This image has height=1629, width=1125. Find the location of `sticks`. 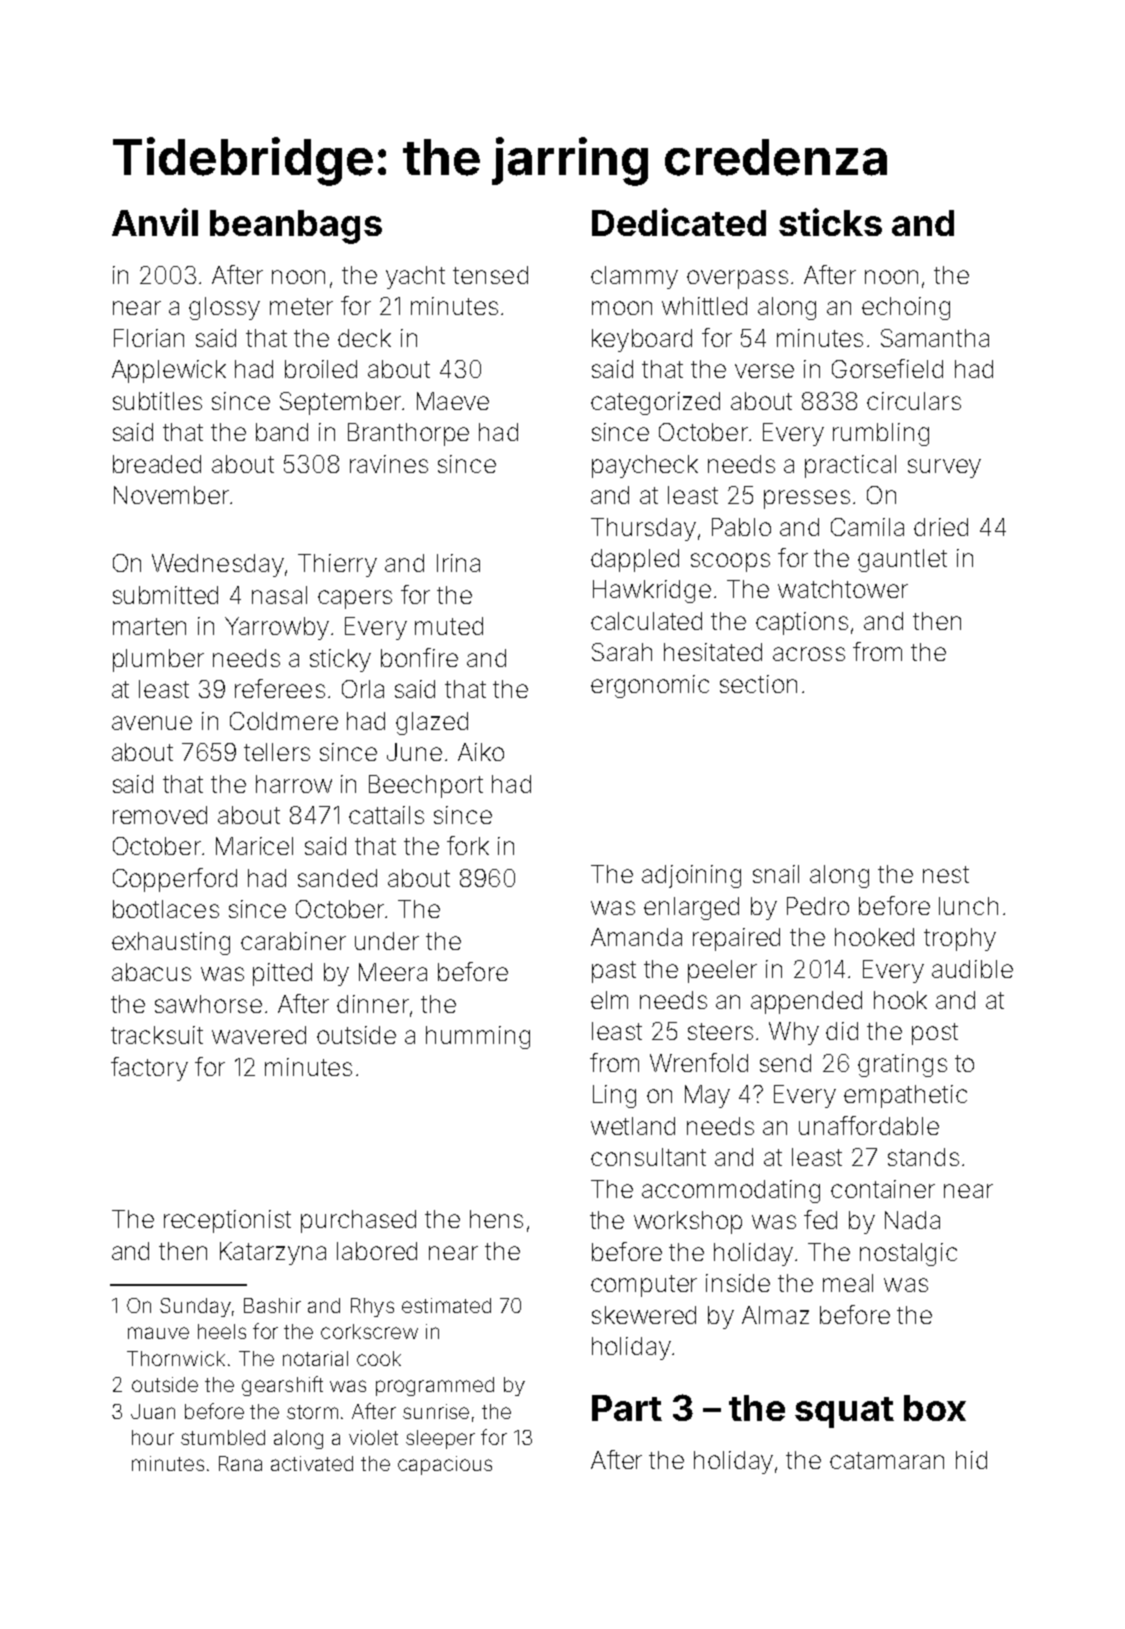

sticks is located at coordinates (830, 222).
